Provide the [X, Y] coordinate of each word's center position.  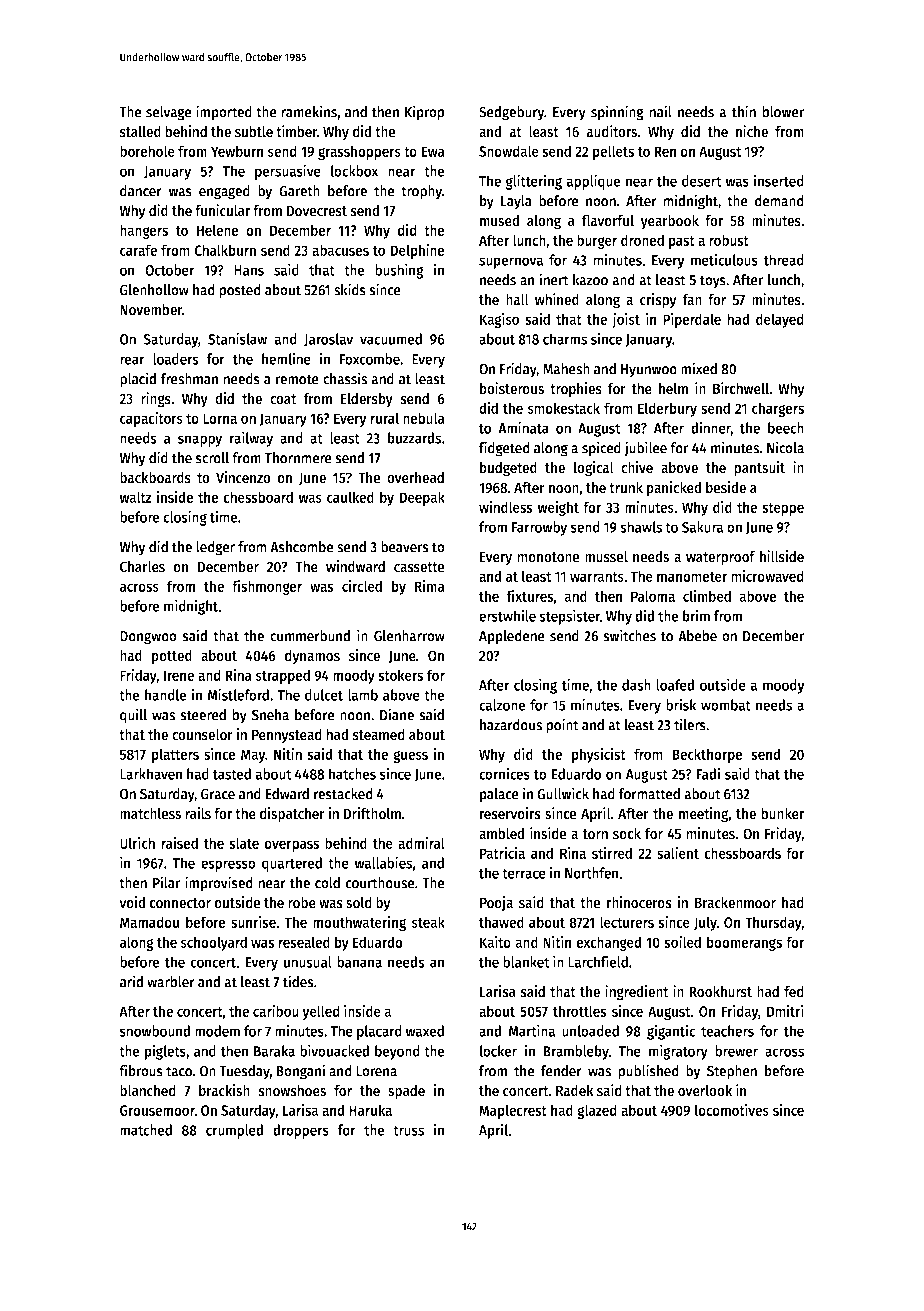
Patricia [502, 853]
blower [783, 112]
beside [726, 487]
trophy [421, 192]
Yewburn [237, 151]
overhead [415, 478]
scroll [212, 458]
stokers [400, 675]
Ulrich [137, 843]
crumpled [234, 1131]
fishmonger [267, 587]
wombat [726, 705]
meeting [703, 815]
